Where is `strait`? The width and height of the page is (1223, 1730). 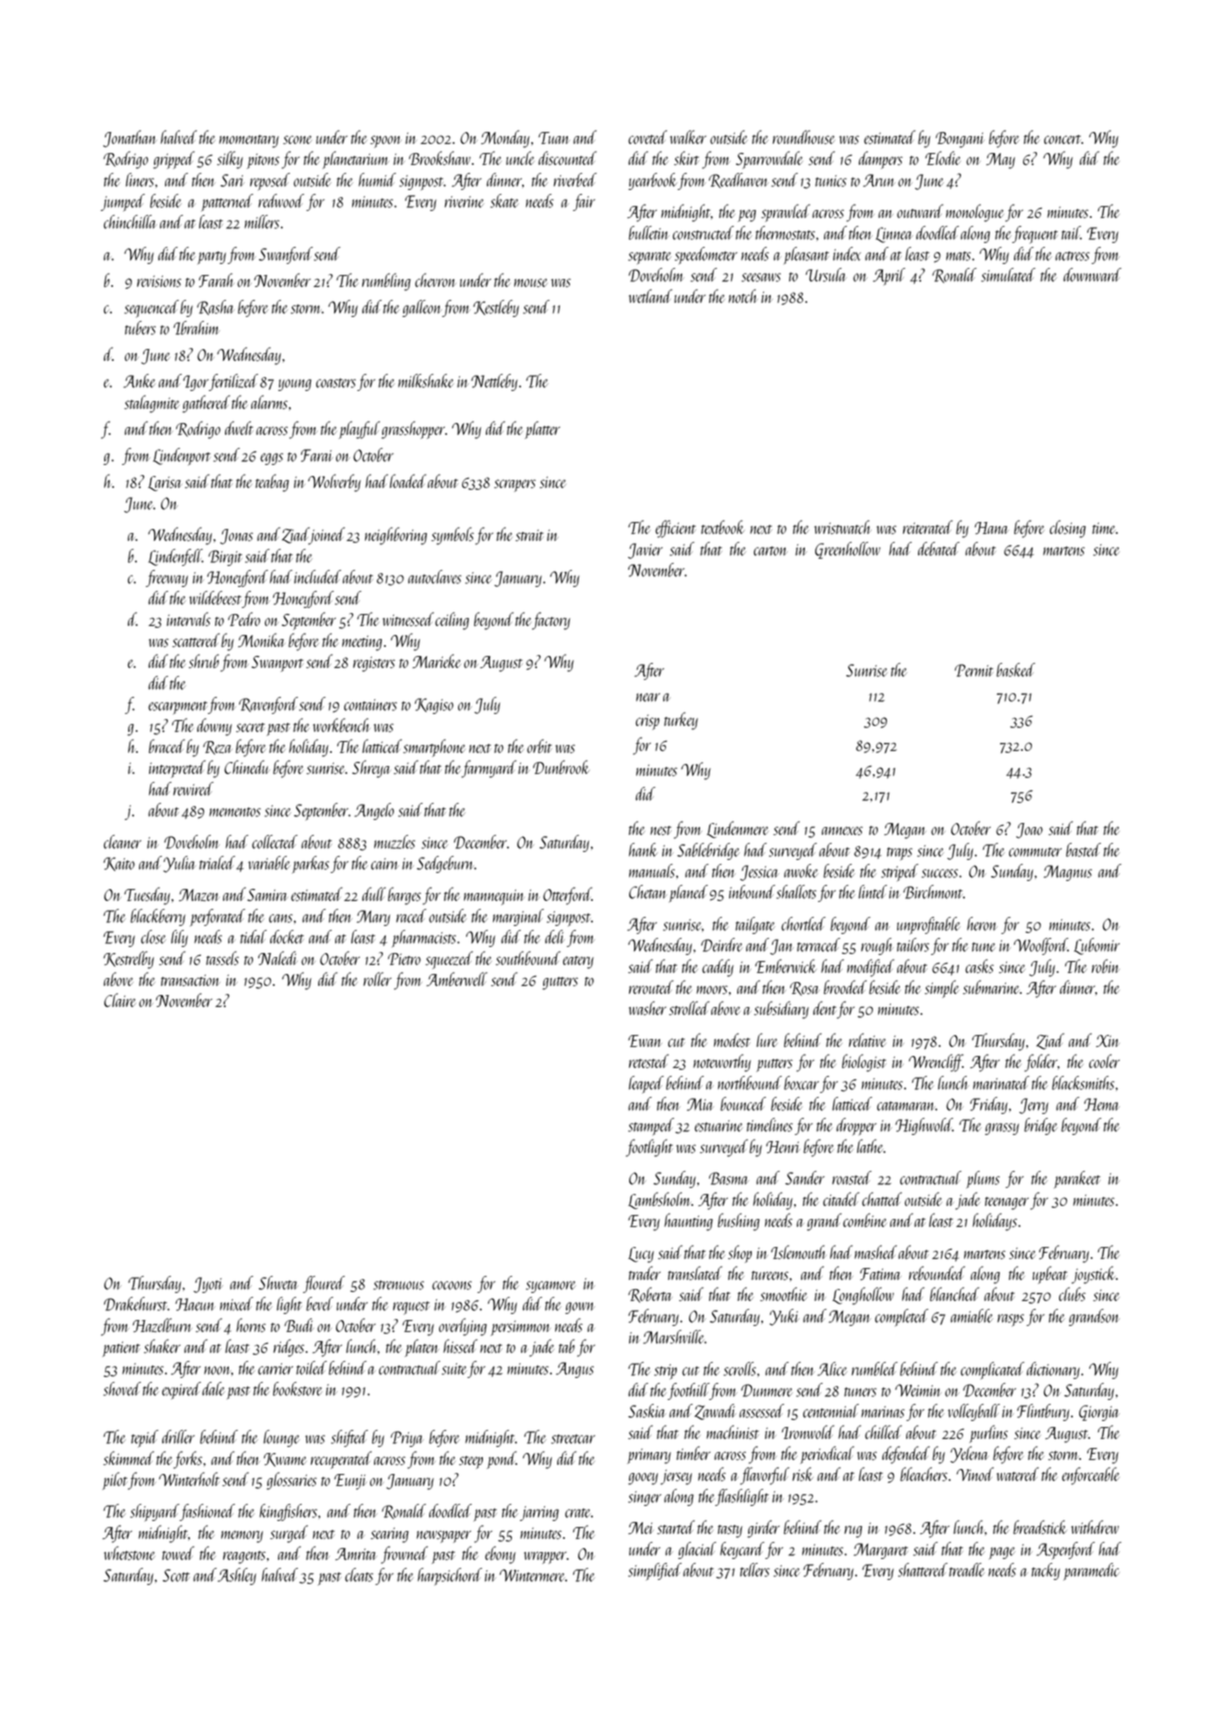 strait is located at coordinates (529, 535).
